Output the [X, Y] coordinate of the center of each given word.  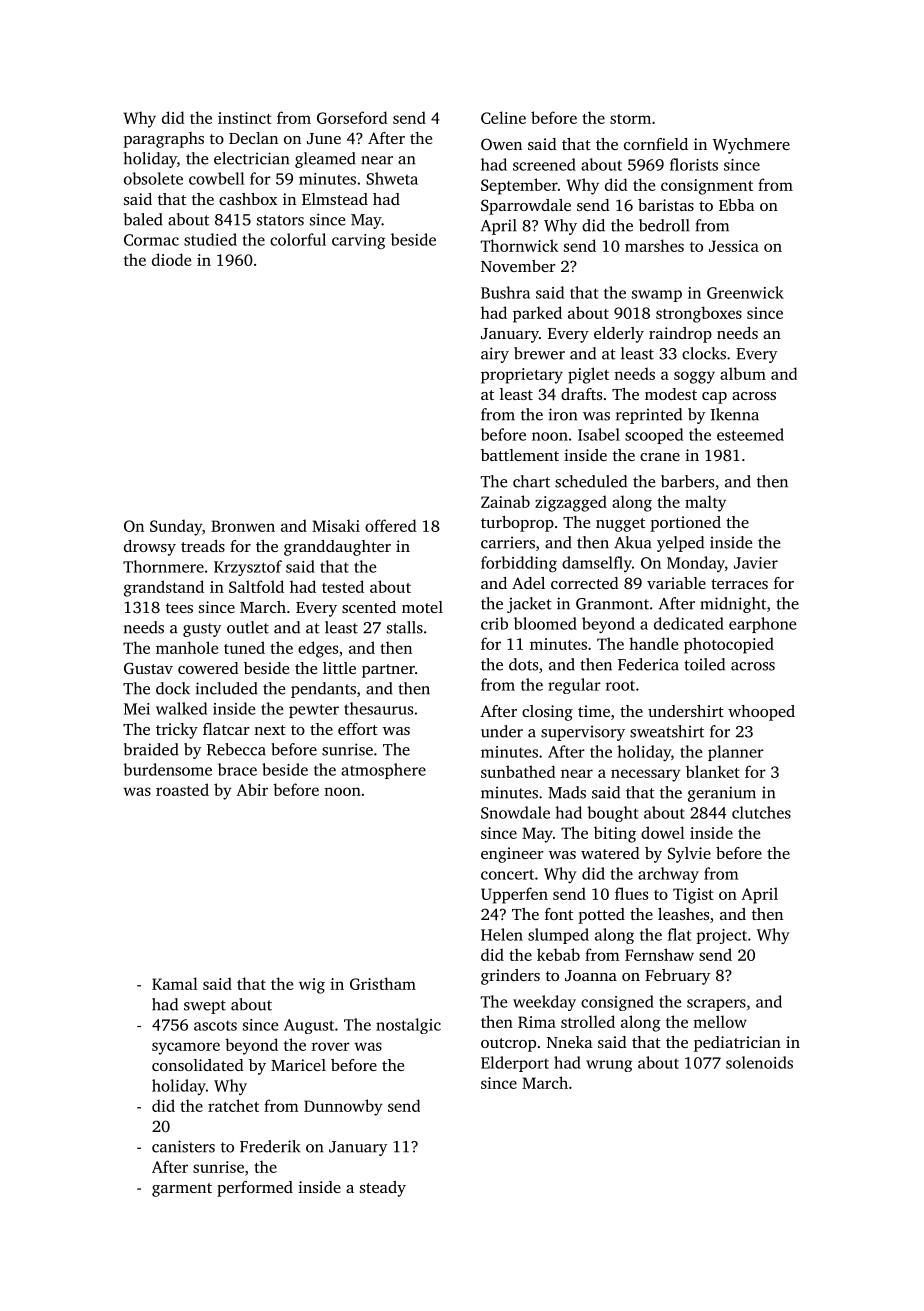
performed [255, 1189]
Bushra [505, 292]
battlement [520, 455]
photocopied [729, 645]
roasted [182, 789]
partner [388, 671]
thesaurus [378, 708]
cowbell [216, 178]
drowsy [150, 548]
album [743, 373]
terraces [739, 584]
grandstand [164, 588]
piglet [588, 375]
